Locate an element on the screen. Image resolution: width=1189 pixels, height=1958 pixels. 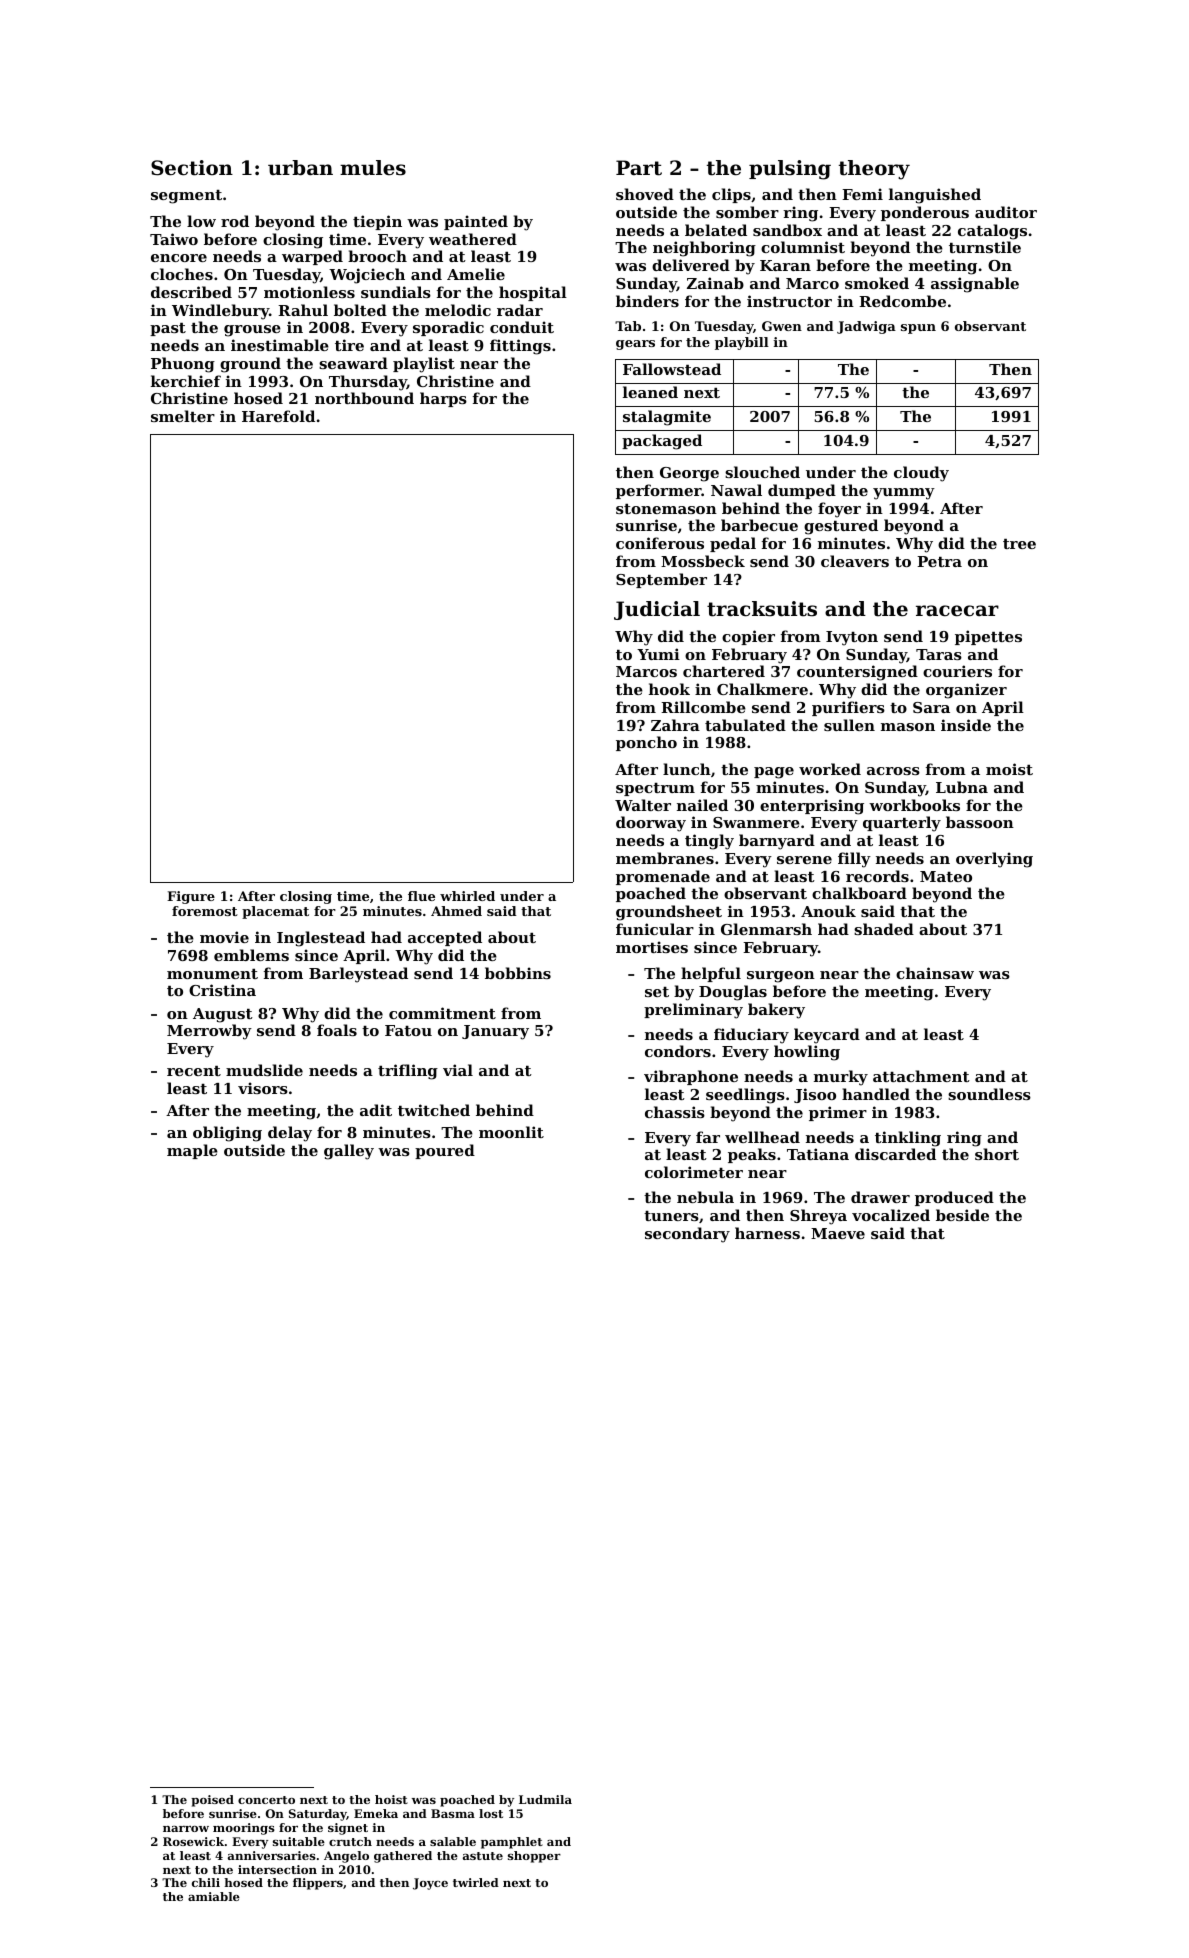
racecar is located at coordinates (957, 611).
